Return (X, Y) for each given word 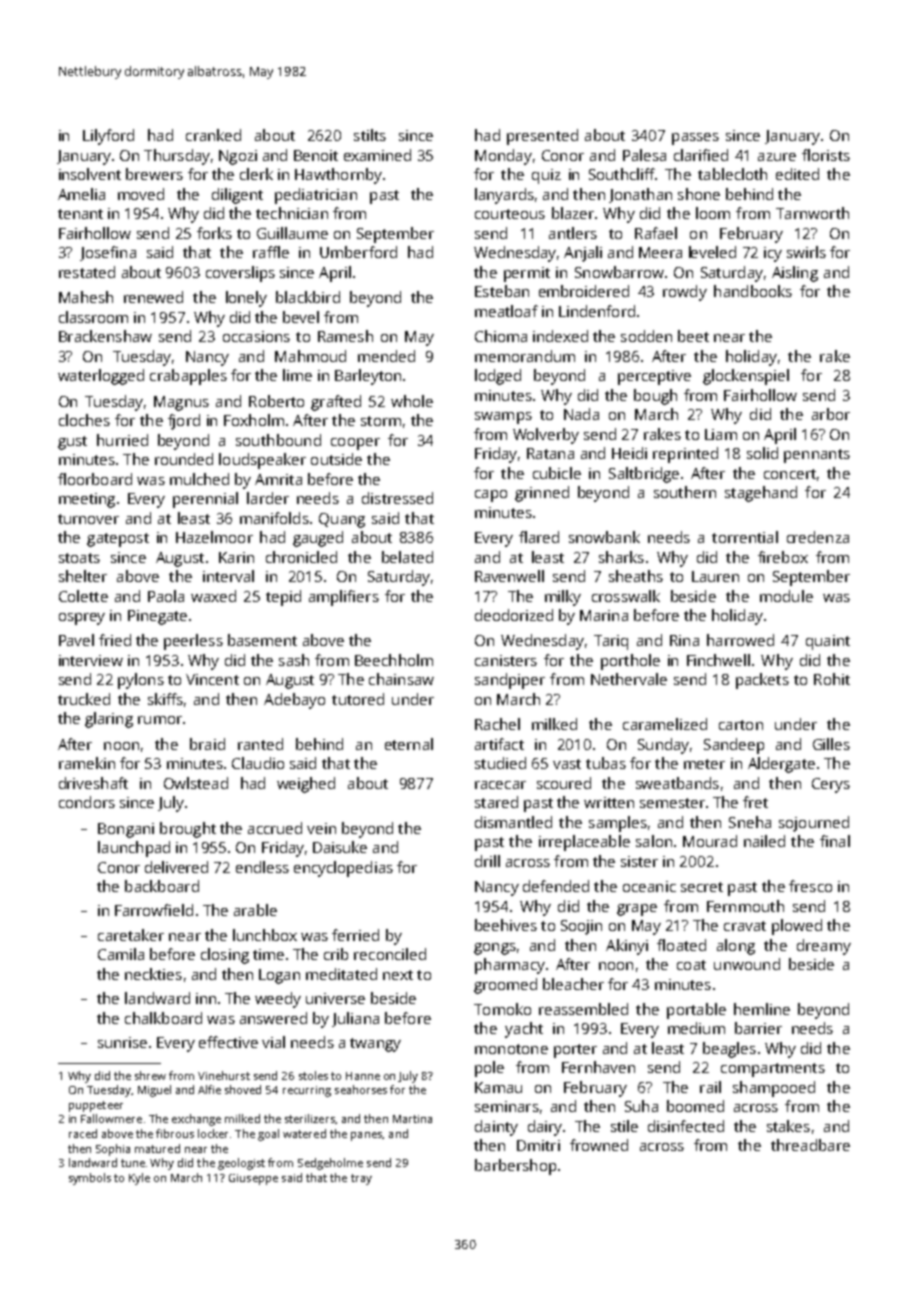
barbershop (515, 1167)
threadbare (810, 1145)
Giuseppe (253, 1179)
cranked (213, 135)
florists (826, 155)
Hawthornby (338, 176)
